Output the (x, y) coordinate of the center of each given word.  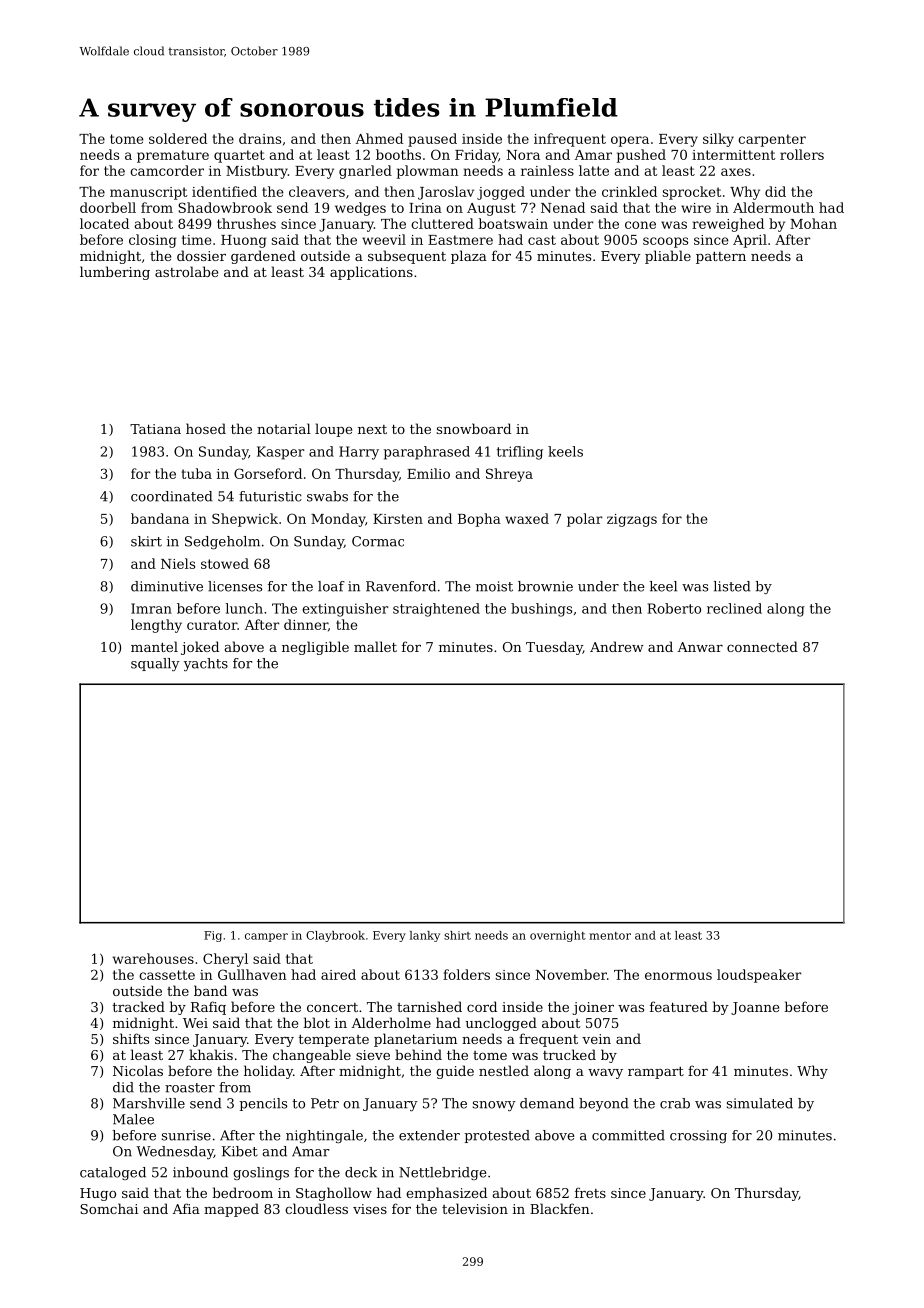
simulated (760, 1103)
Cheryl (225, 960)
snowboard (474, 428)
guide (455, 1072)
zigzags (632, 520)
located (104, 223)
